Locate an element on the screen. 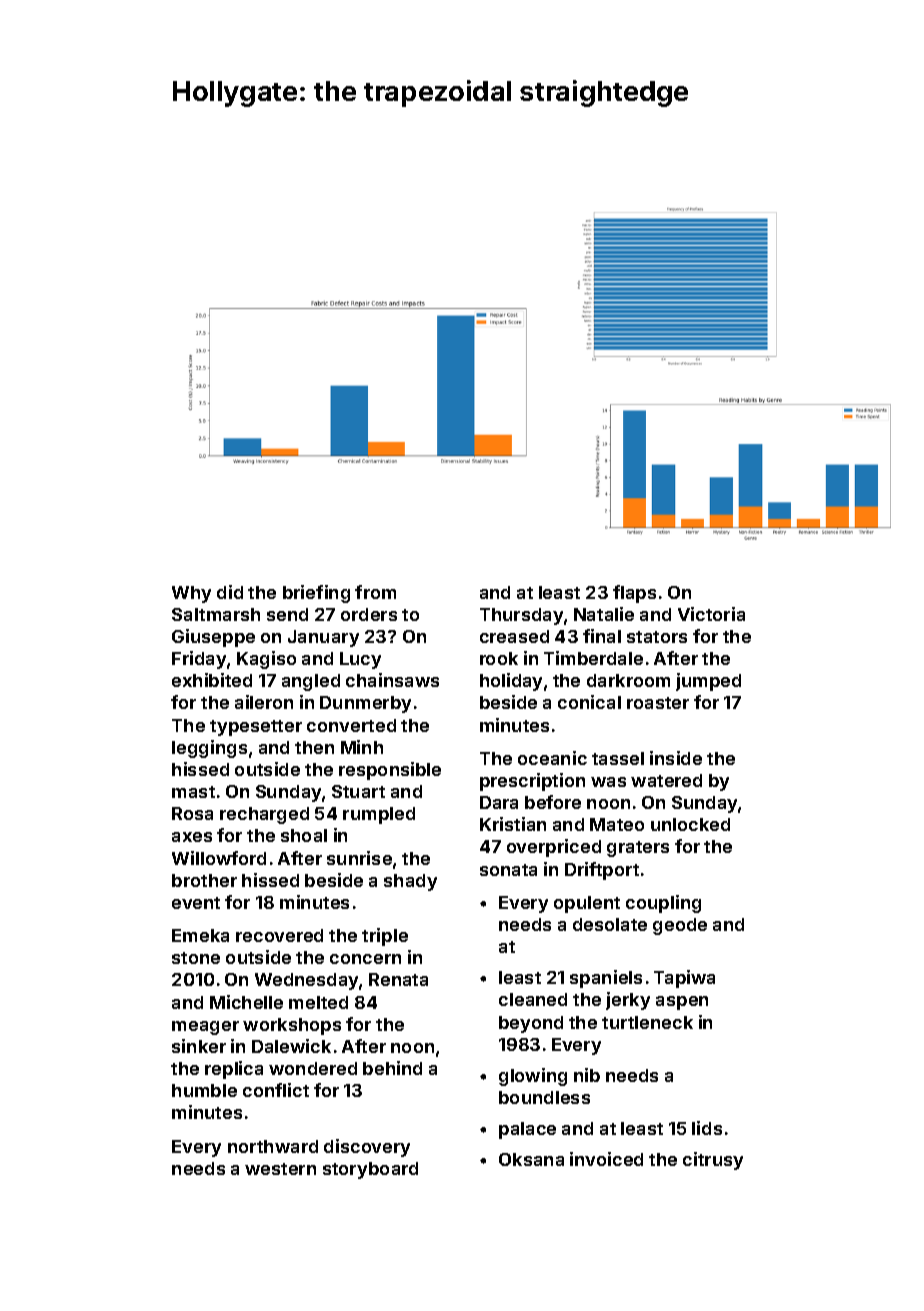 This screenshot has width=924, height=1311. conflict is located at coordinates (276, 1090).
